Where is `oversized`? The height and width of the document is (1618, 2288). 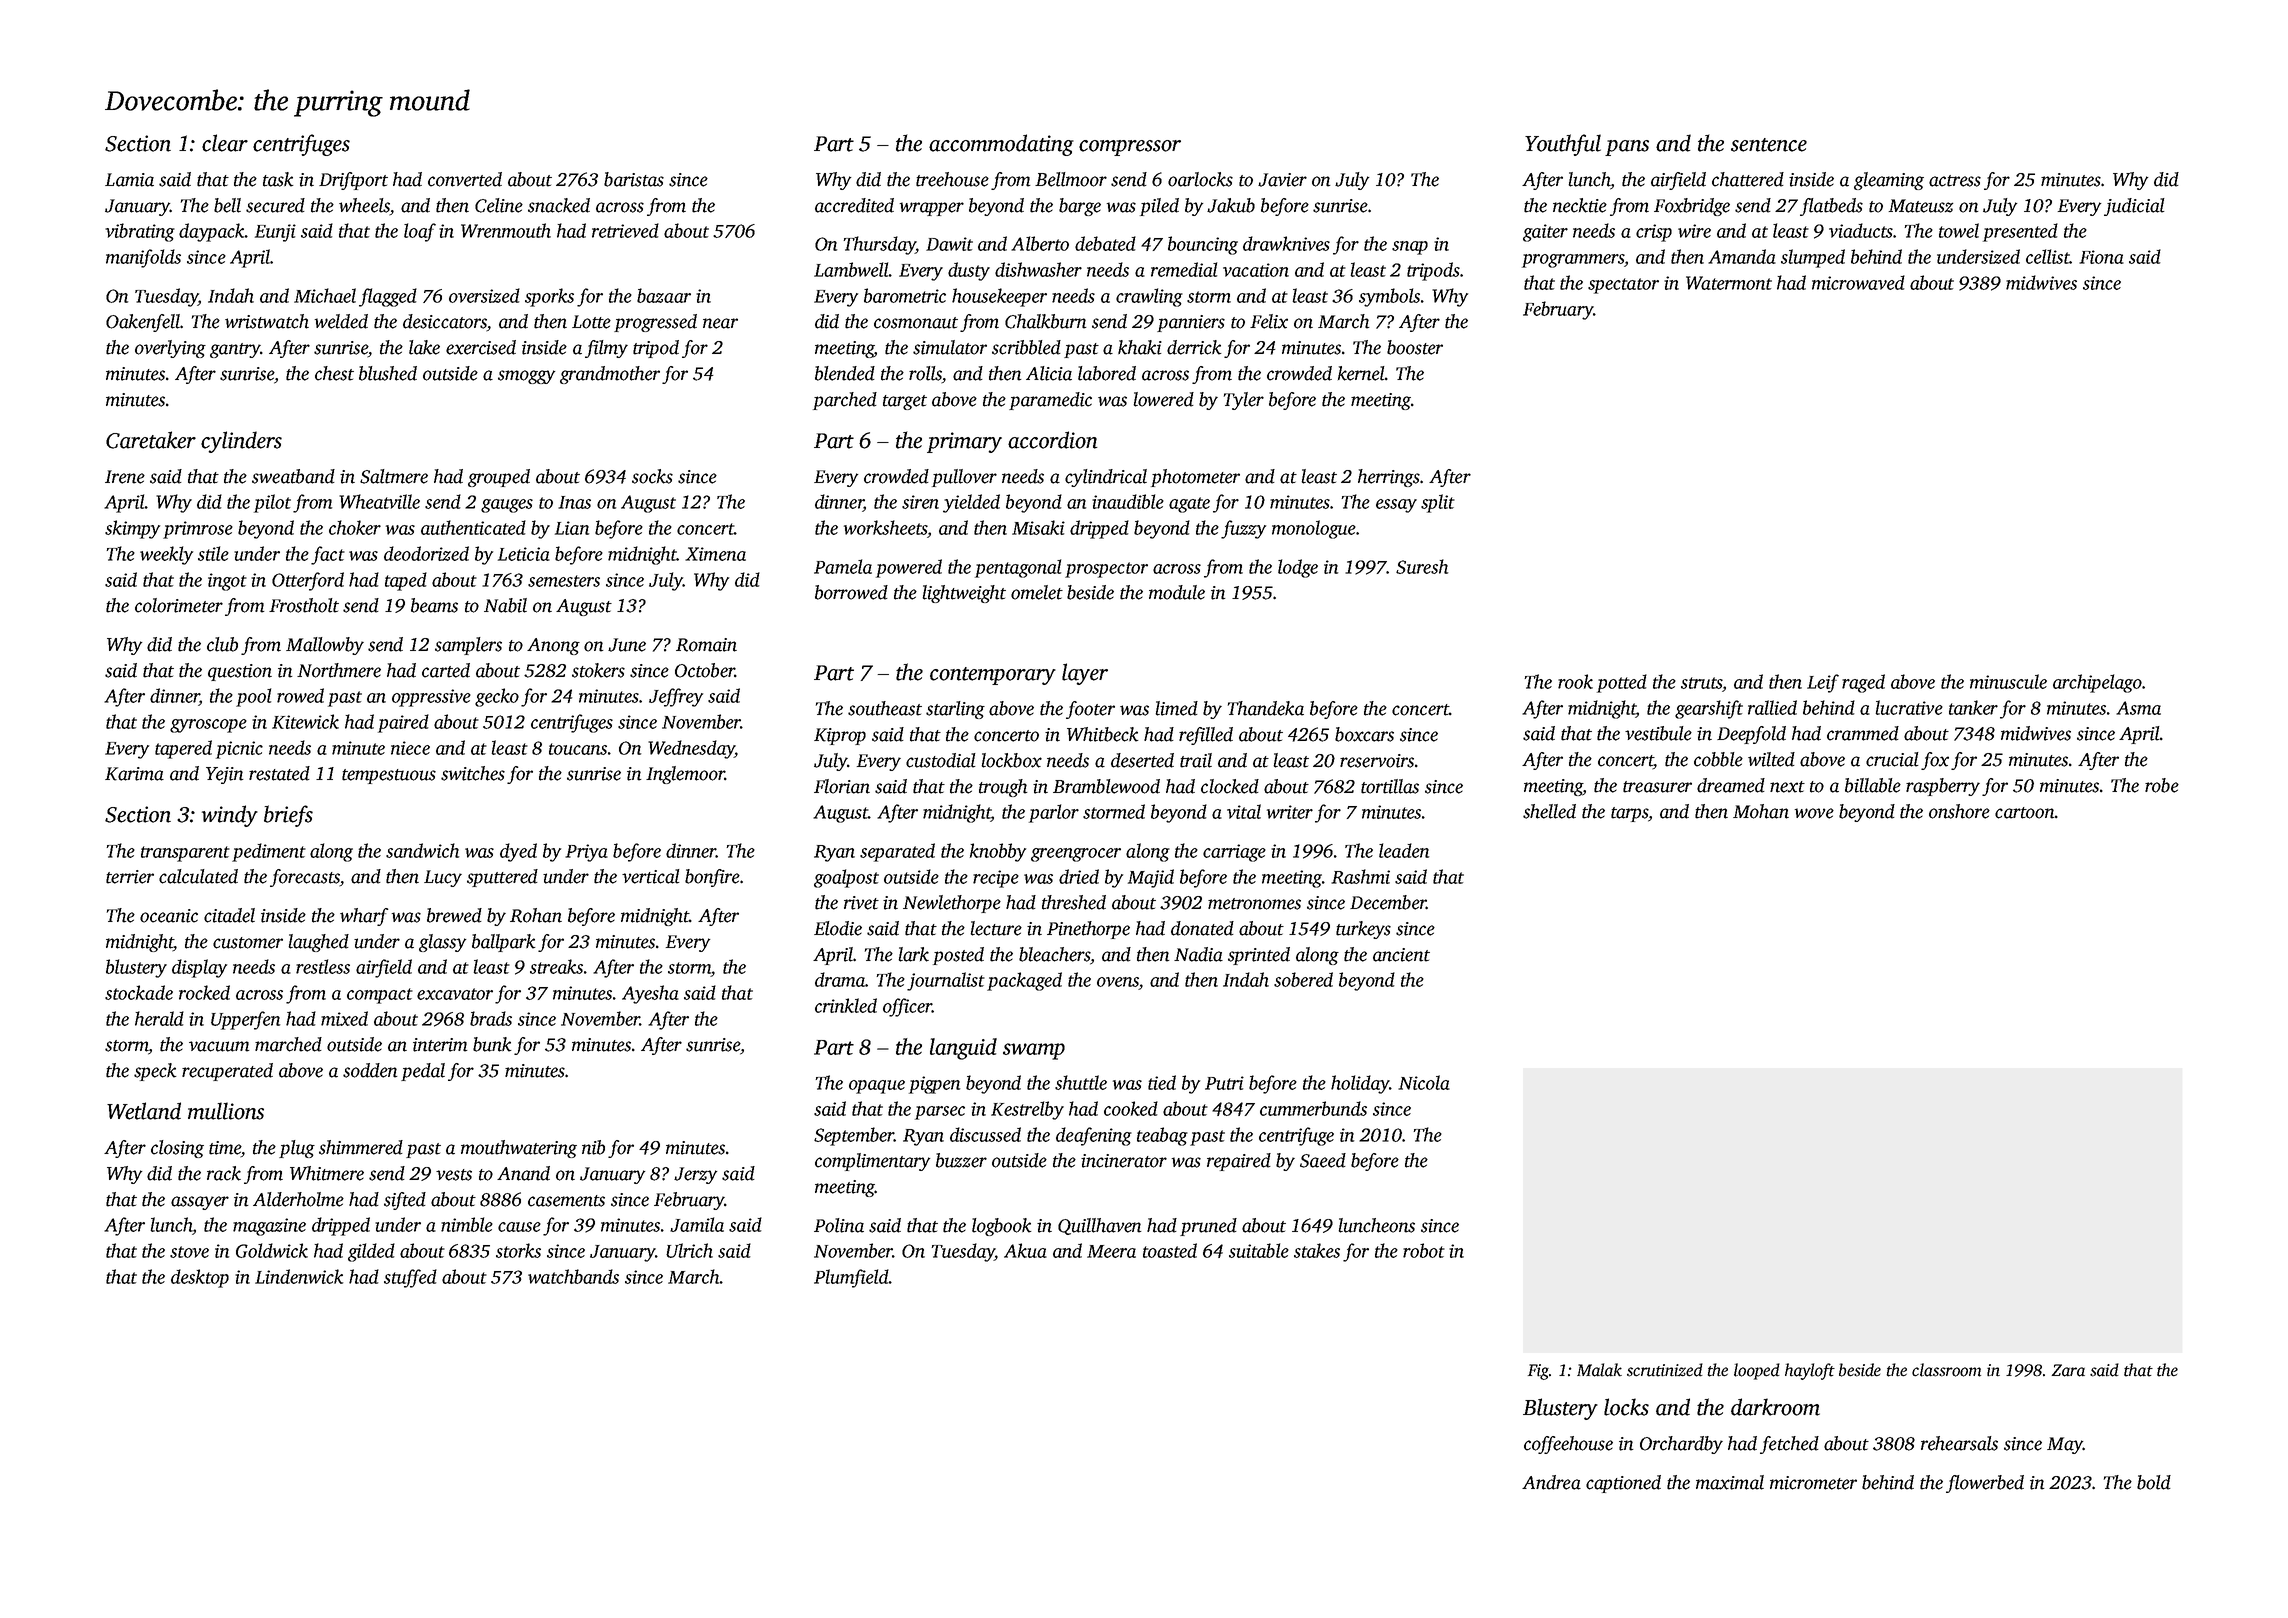 oversized is located at coordinates (484, 295).
